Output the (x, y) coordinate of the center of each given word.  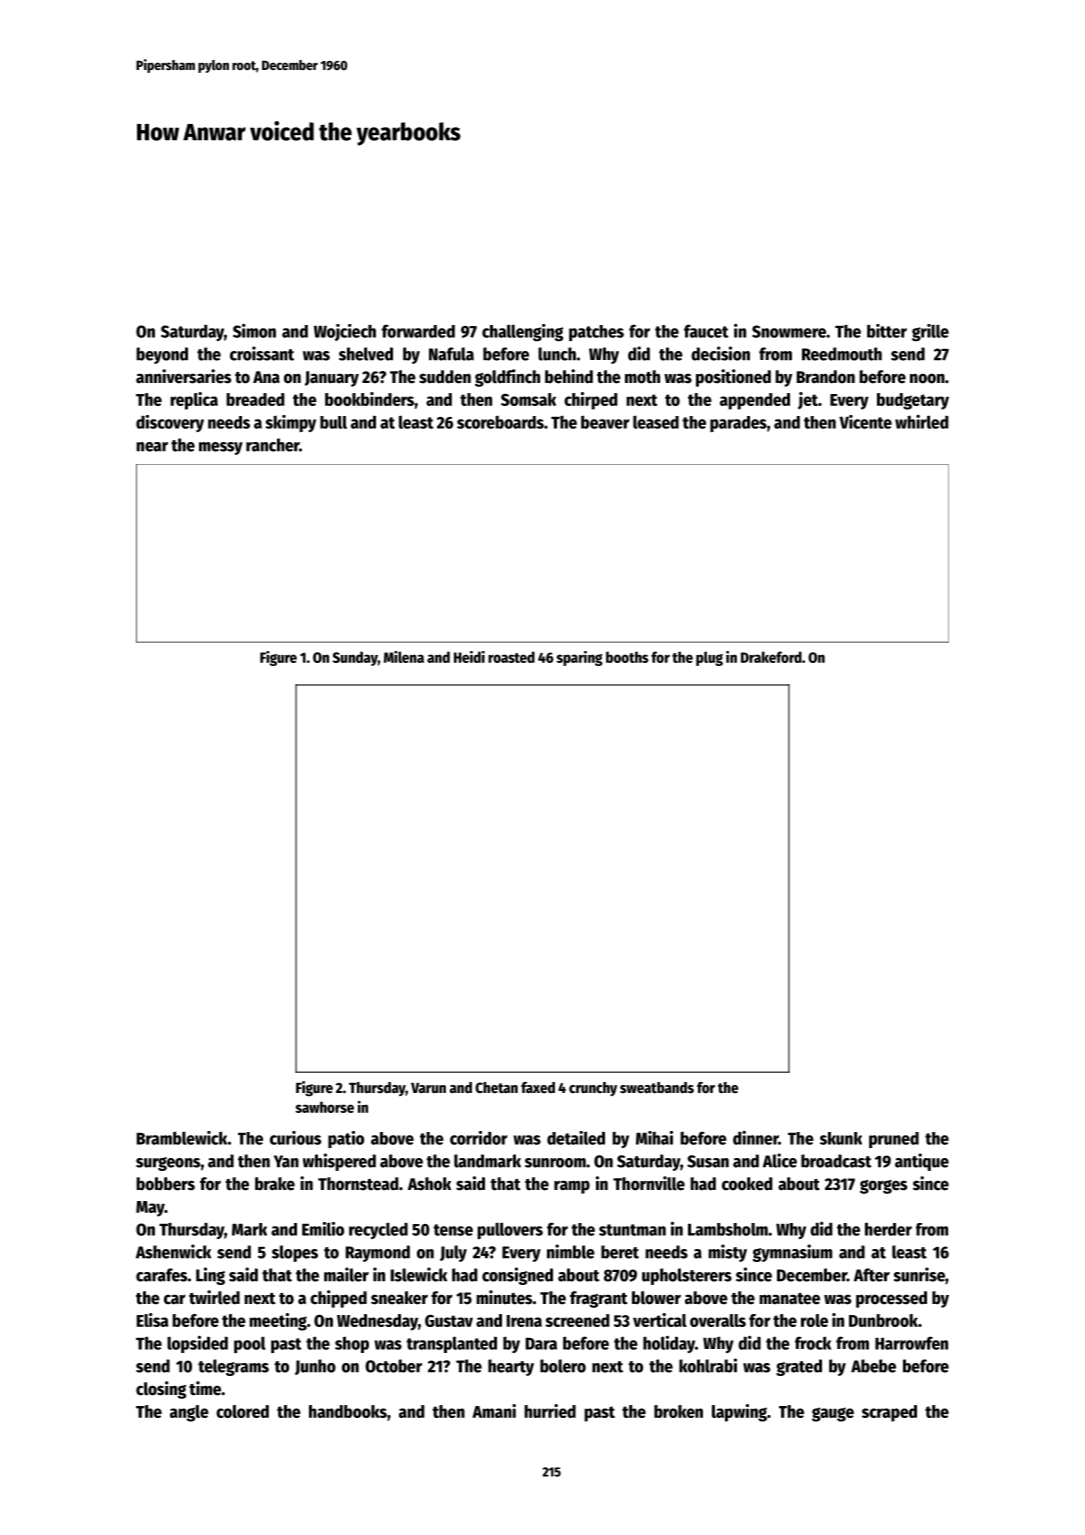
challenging (522, 333)
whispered (339, 1162)
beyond (162, 355)
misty (727, 1253)
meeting (278, 1322)
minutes (504, 1297)
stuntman (632, 1230)
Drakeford (771, 657)
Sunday (355, 658)
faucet (706, 331)
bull (333, 422)
